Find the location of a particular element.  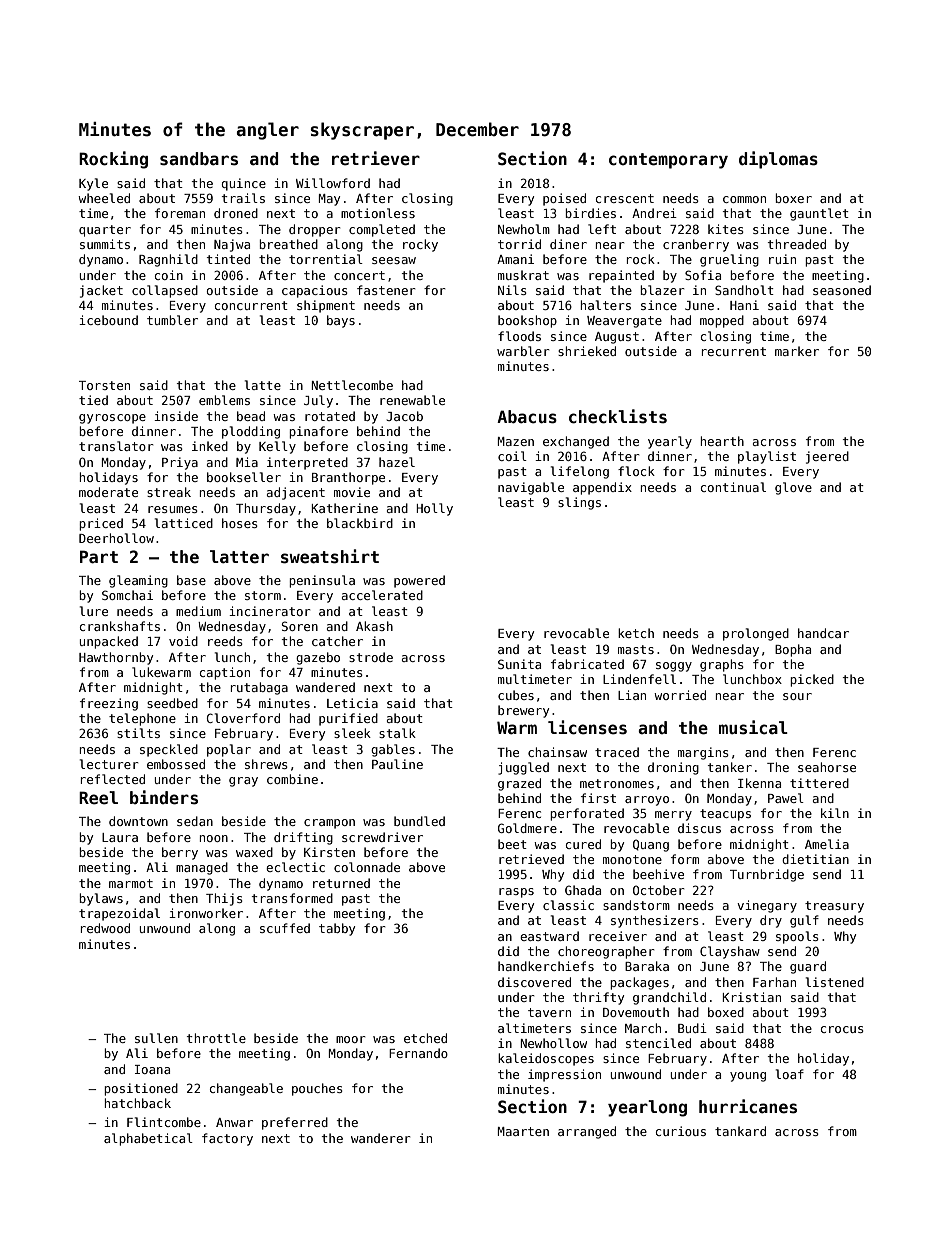

playlist is located at coordinates (767, 457).
